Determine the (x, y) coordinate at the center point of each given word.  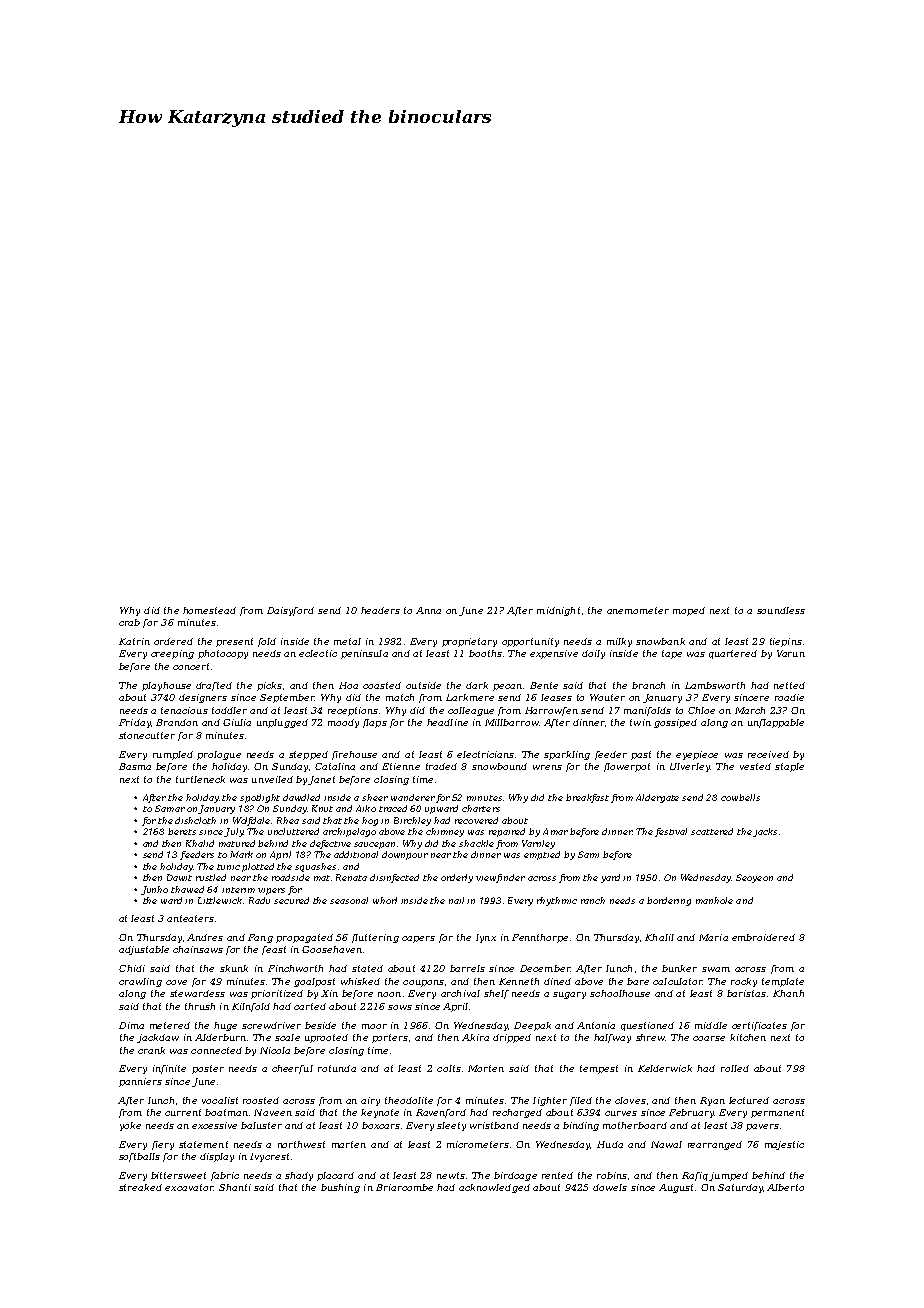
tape (672, 654)
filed (581, 1101)
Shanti (235, 1187)
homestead (209, 610)
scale (287, 1037)
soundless (781, 610)
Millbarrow (512, 722)
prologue (219, 755)
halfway (612, 1038)
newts (451, 1175)
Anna (428, 610)
